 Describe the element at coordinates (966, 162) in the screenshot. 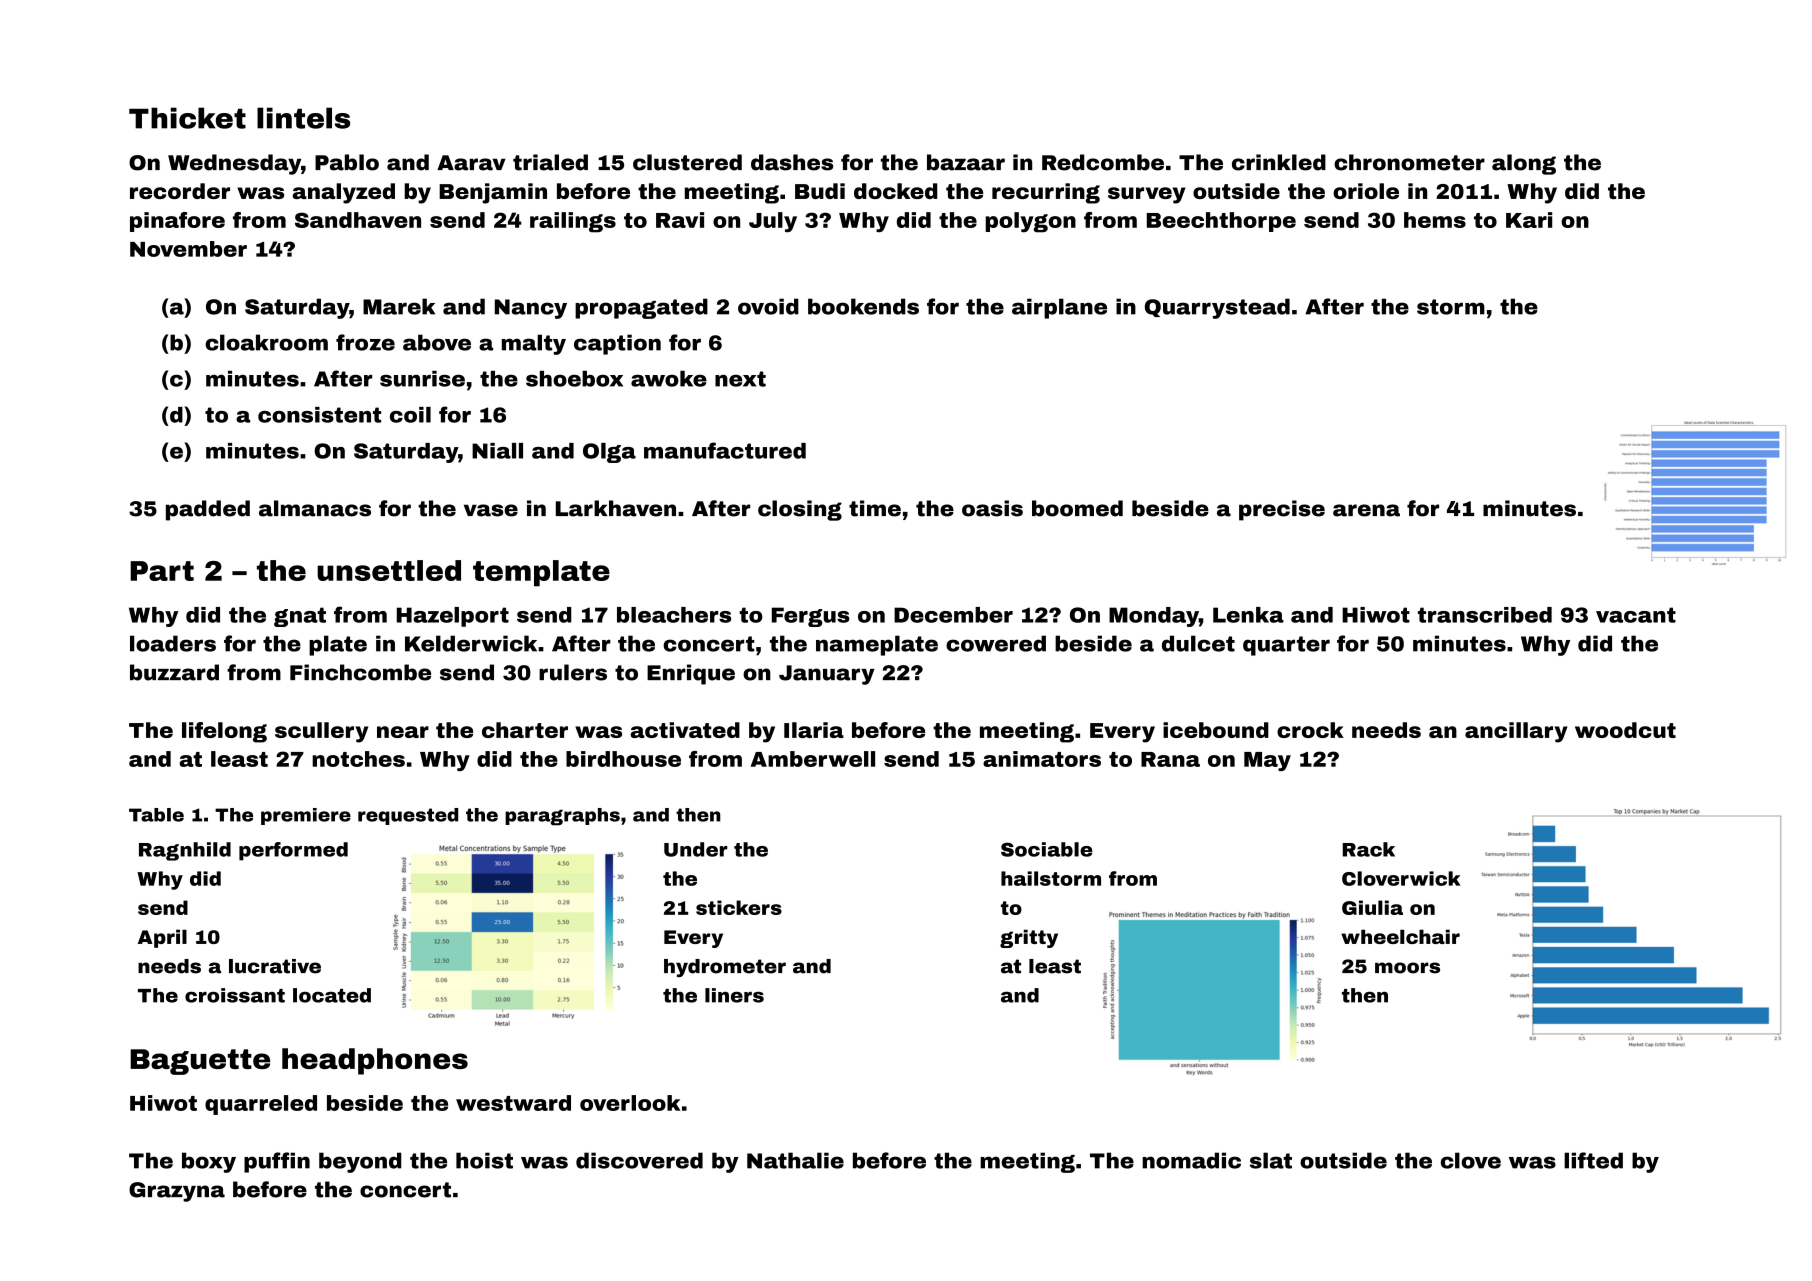

I see `bazaar` at that location.
